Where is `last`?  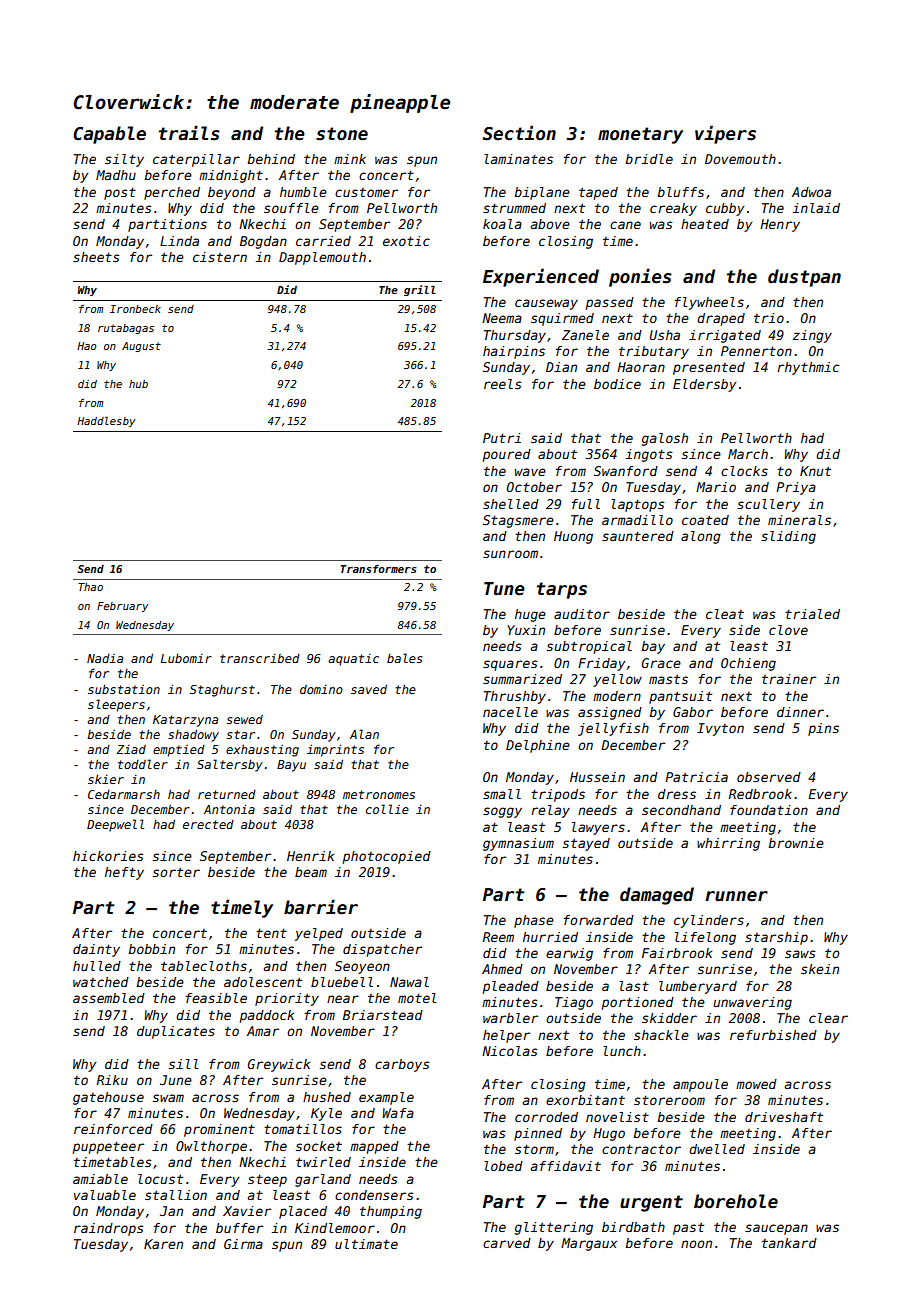 last is located at coordinates (634, 986).
